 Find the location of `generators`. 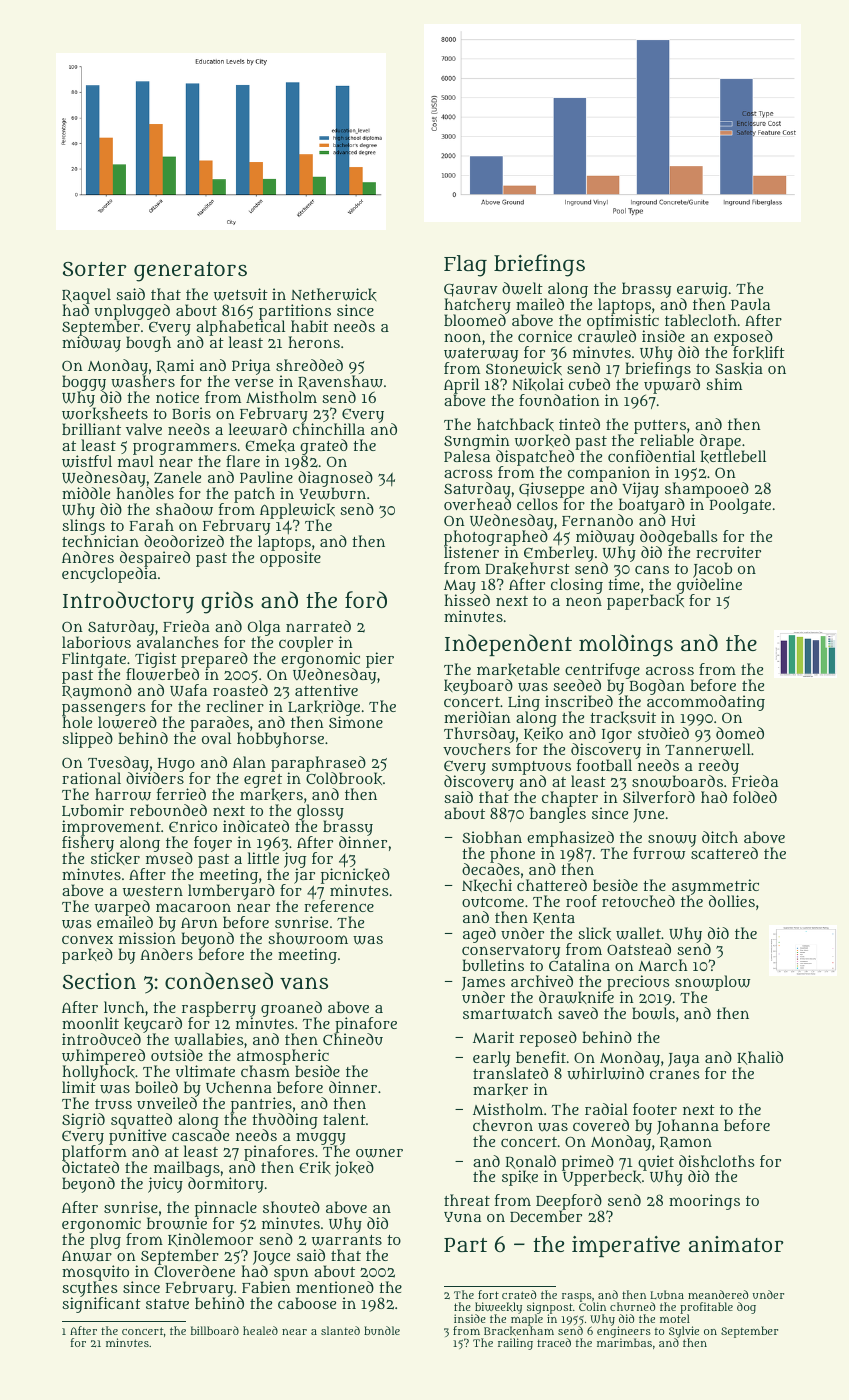

generators is located at coordinates (190, 272).
